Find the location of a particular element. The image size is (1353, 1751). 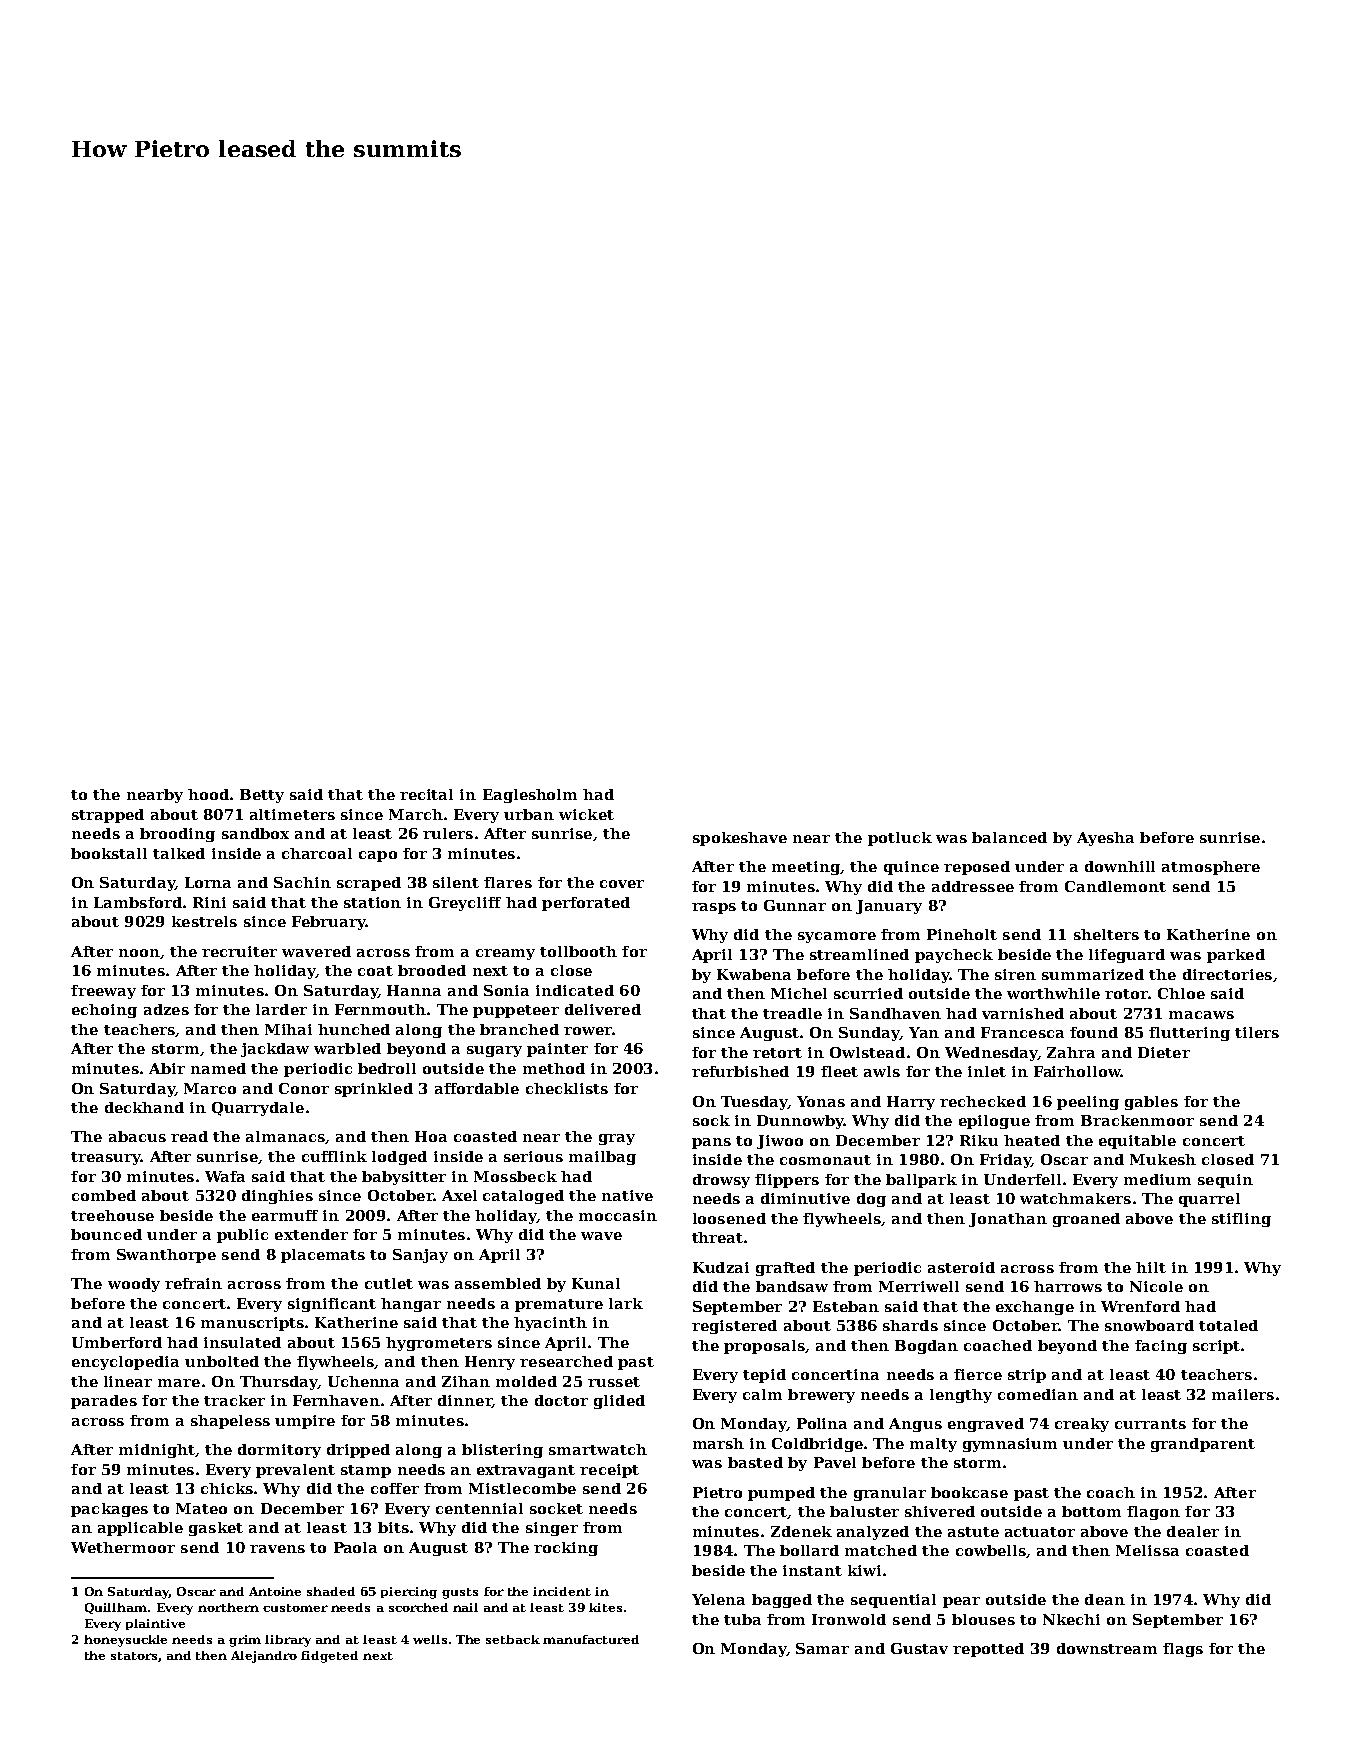

Alejandro is located at coordinates (264, 1657).
